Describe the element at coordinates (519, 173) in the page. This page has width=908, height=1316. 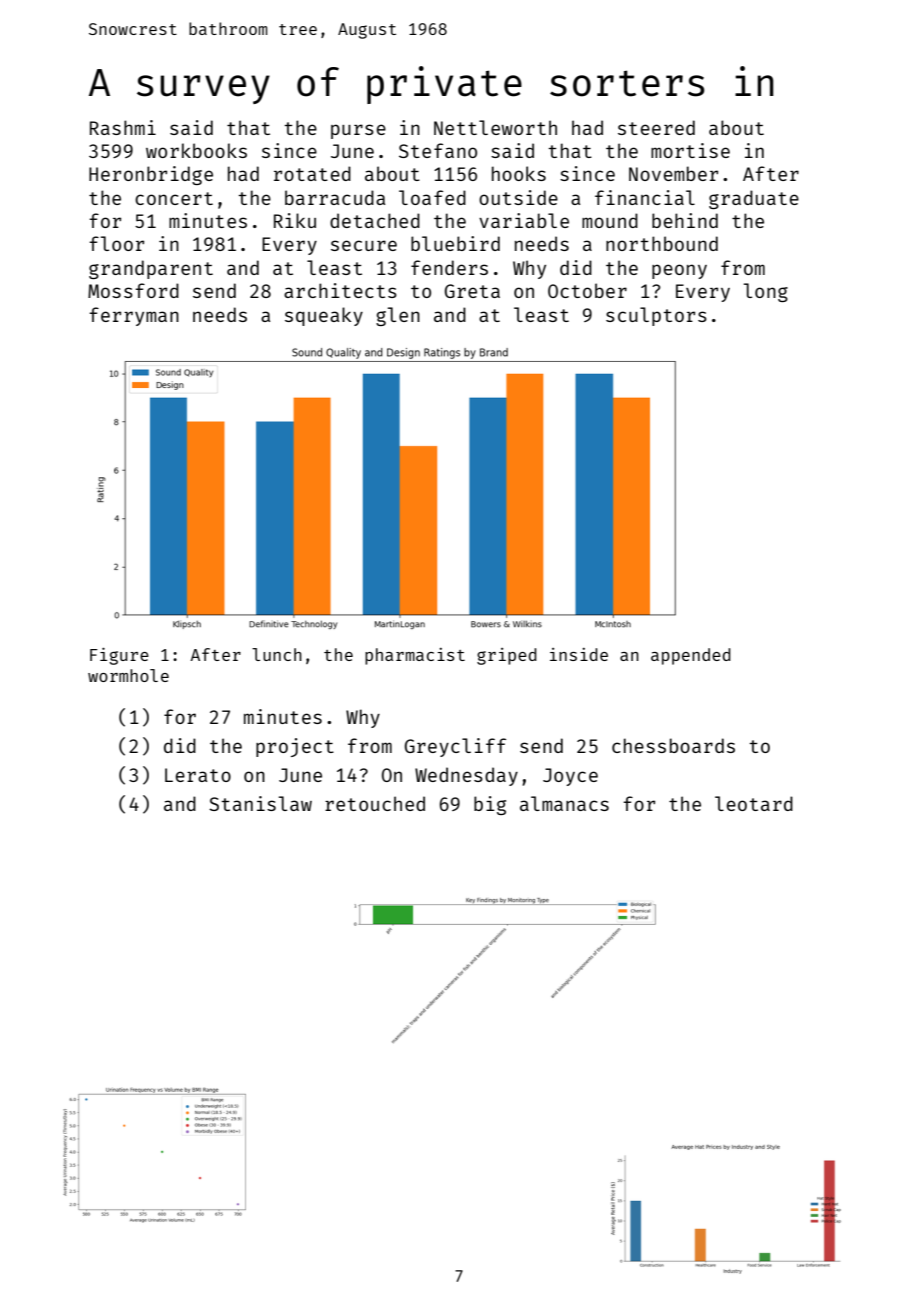
I see `hooks` at that location.
